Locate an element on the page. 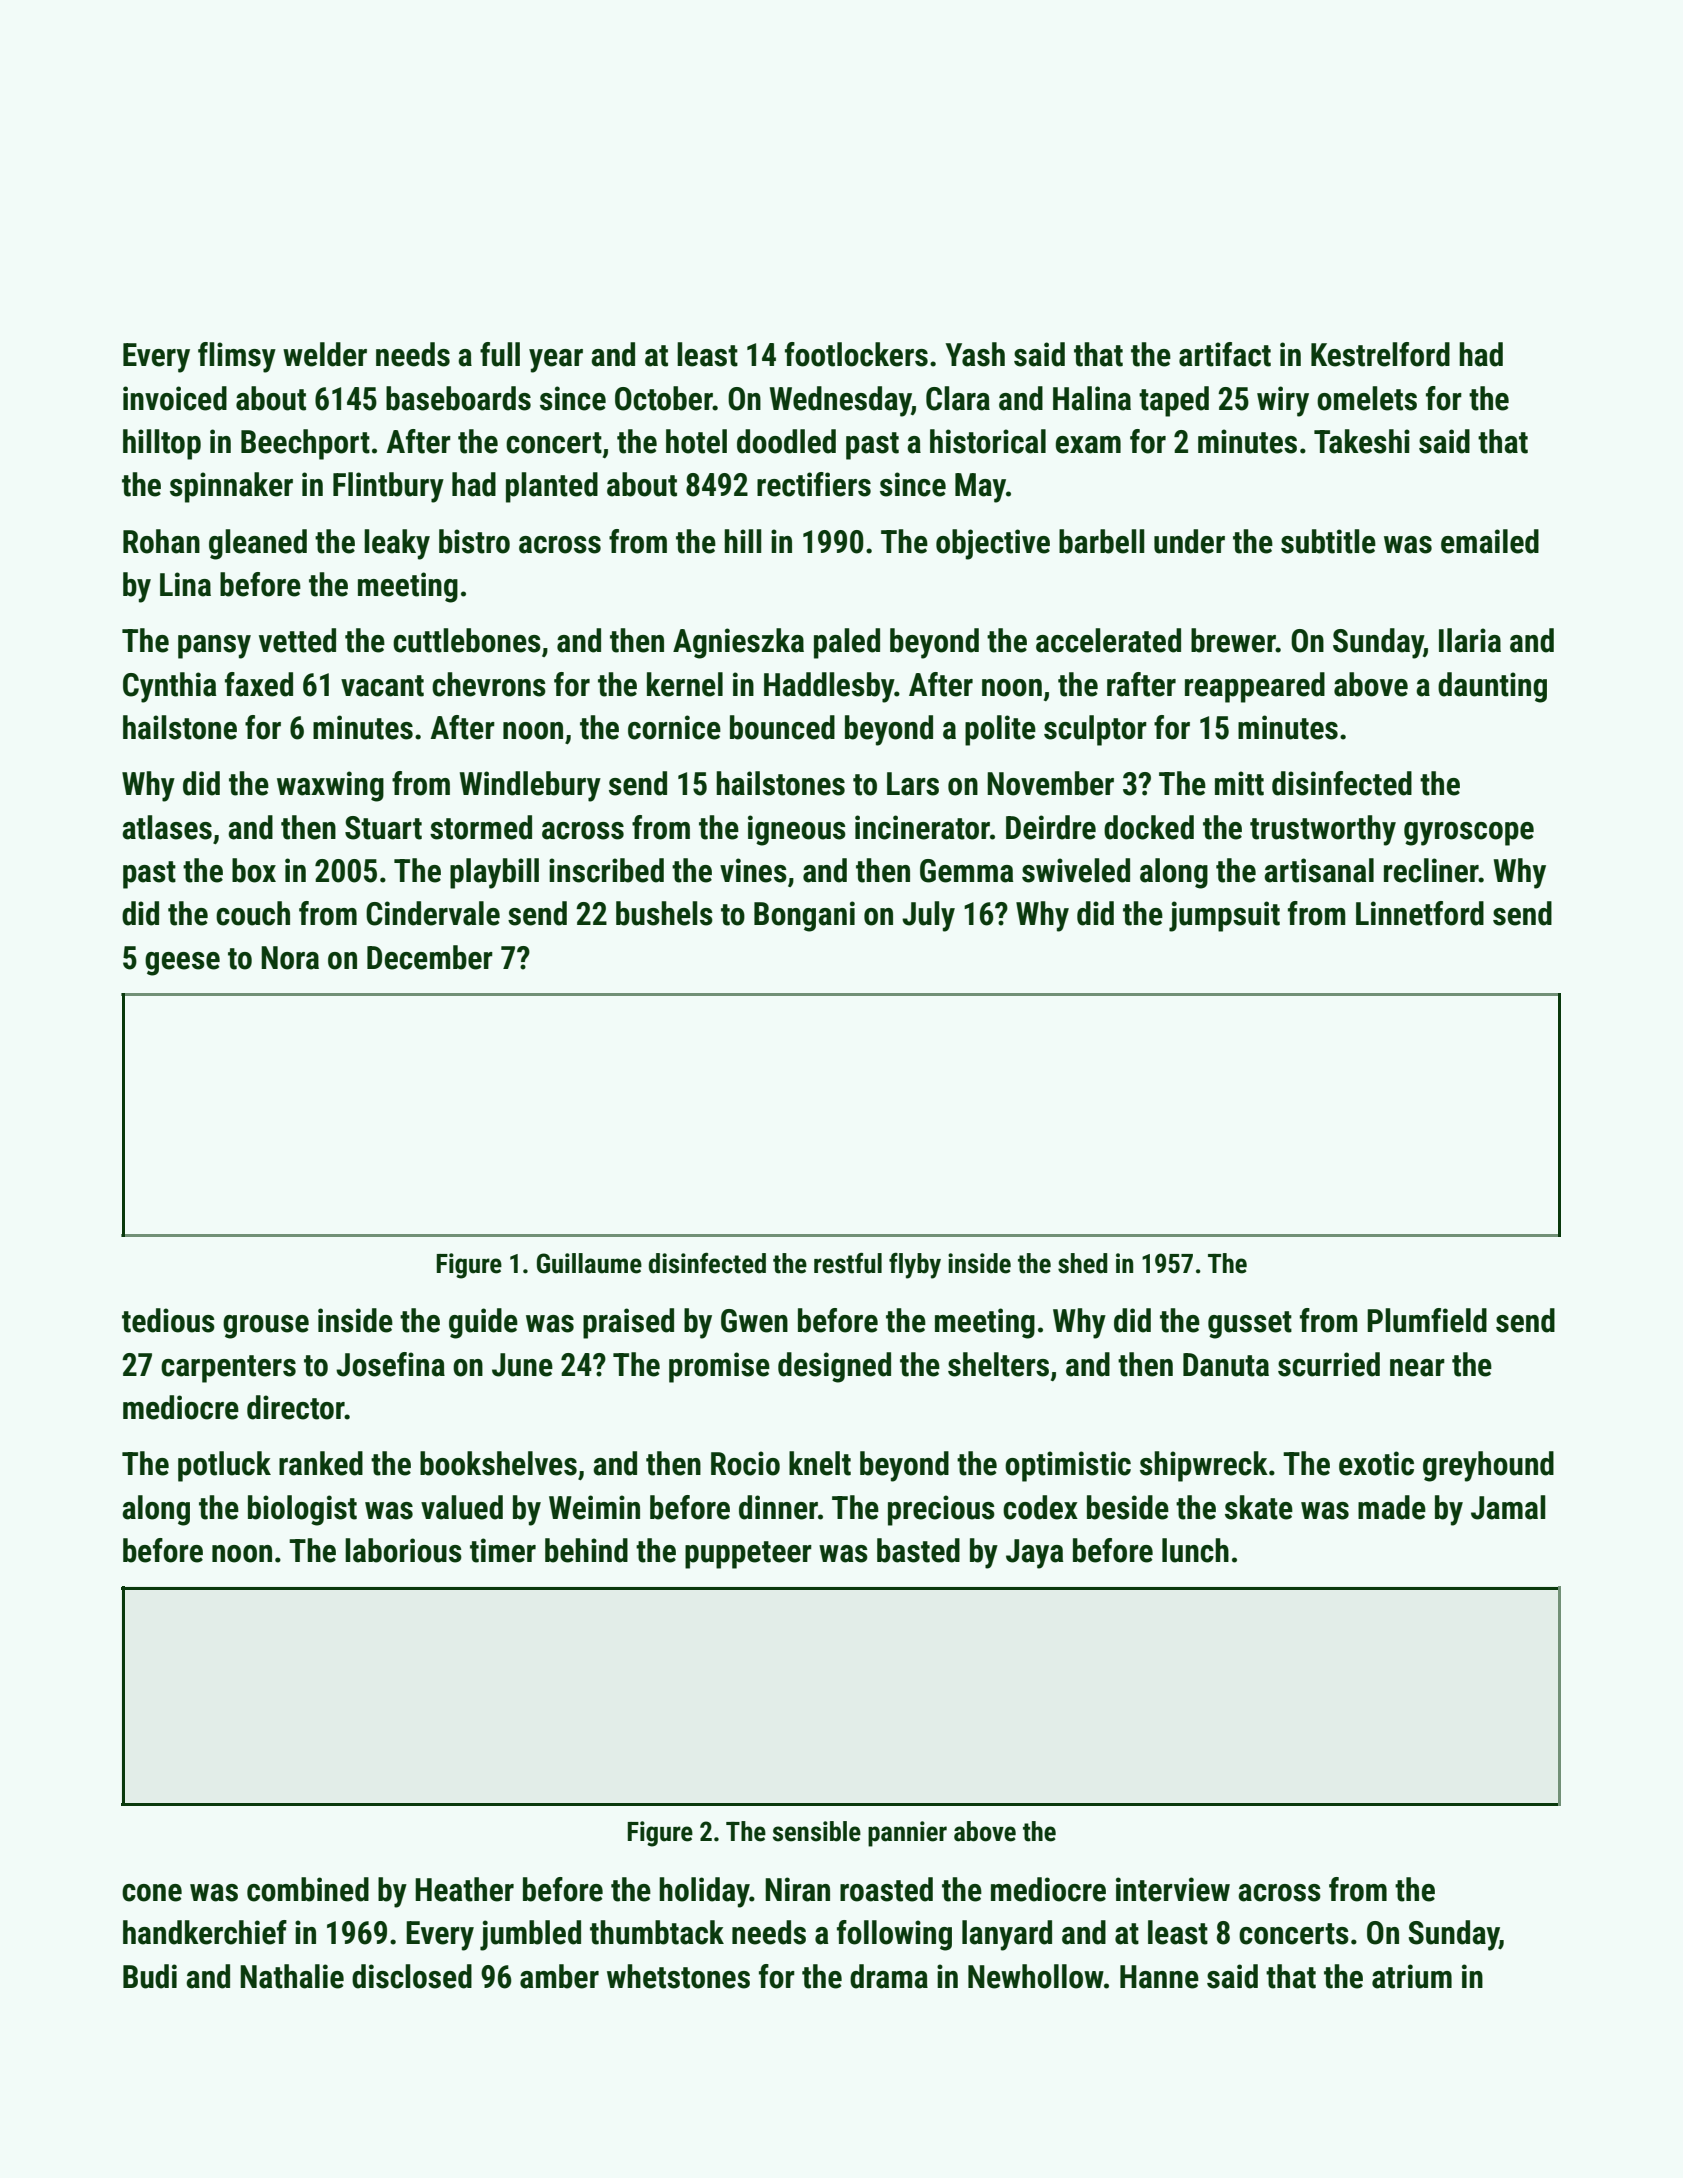 The width and height of the document is (1683, 2178). accelerated is located at coordinates (1108, 640).
